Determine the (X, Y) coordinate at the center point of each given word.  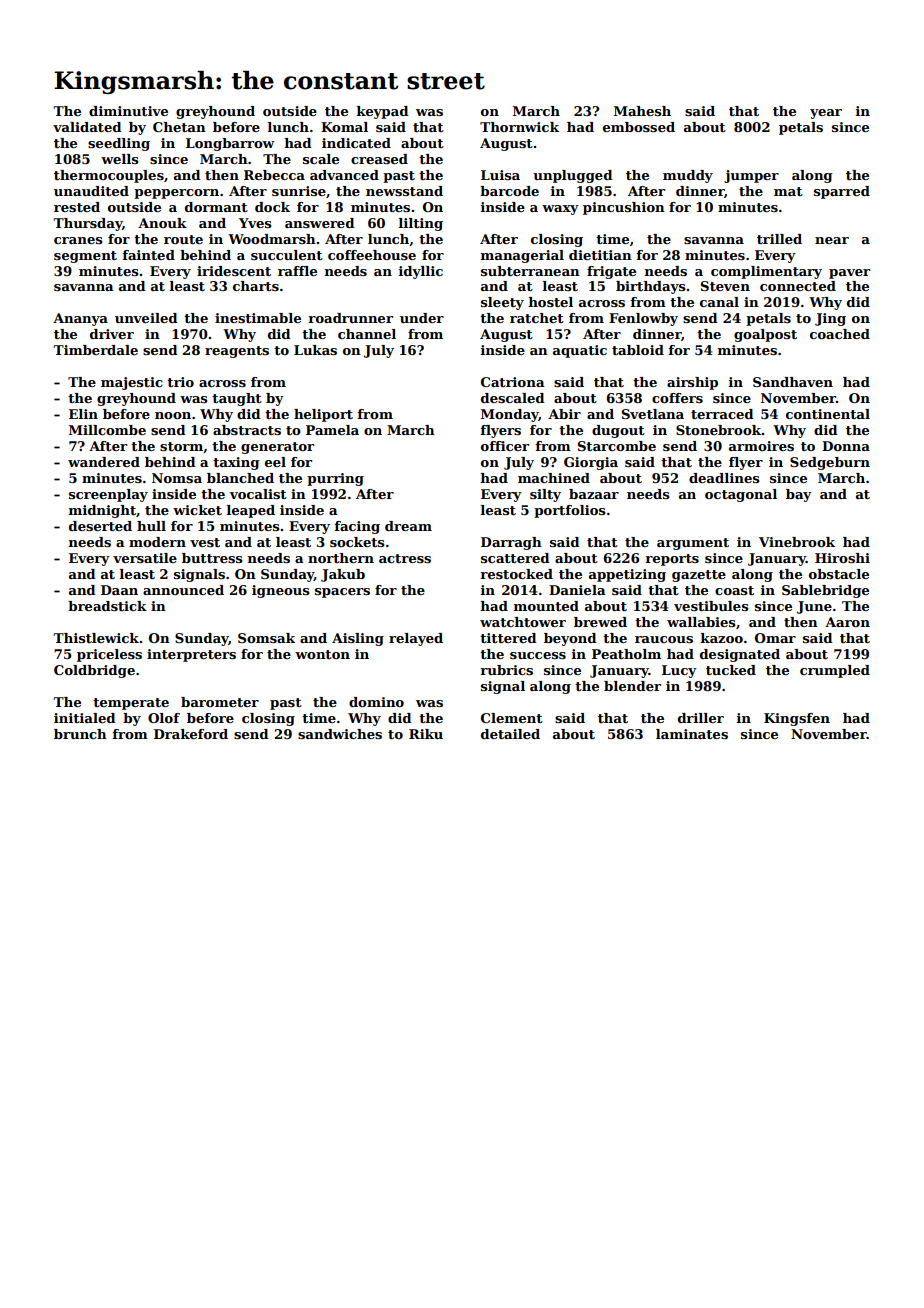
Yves (255, 223)
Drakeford (191, 734)
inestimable (258, 318)
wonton (322, 654)
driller (701, 718)
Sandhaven (793, 382)
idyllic (421, 272)
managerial (522, 256)
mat (788, 191)
